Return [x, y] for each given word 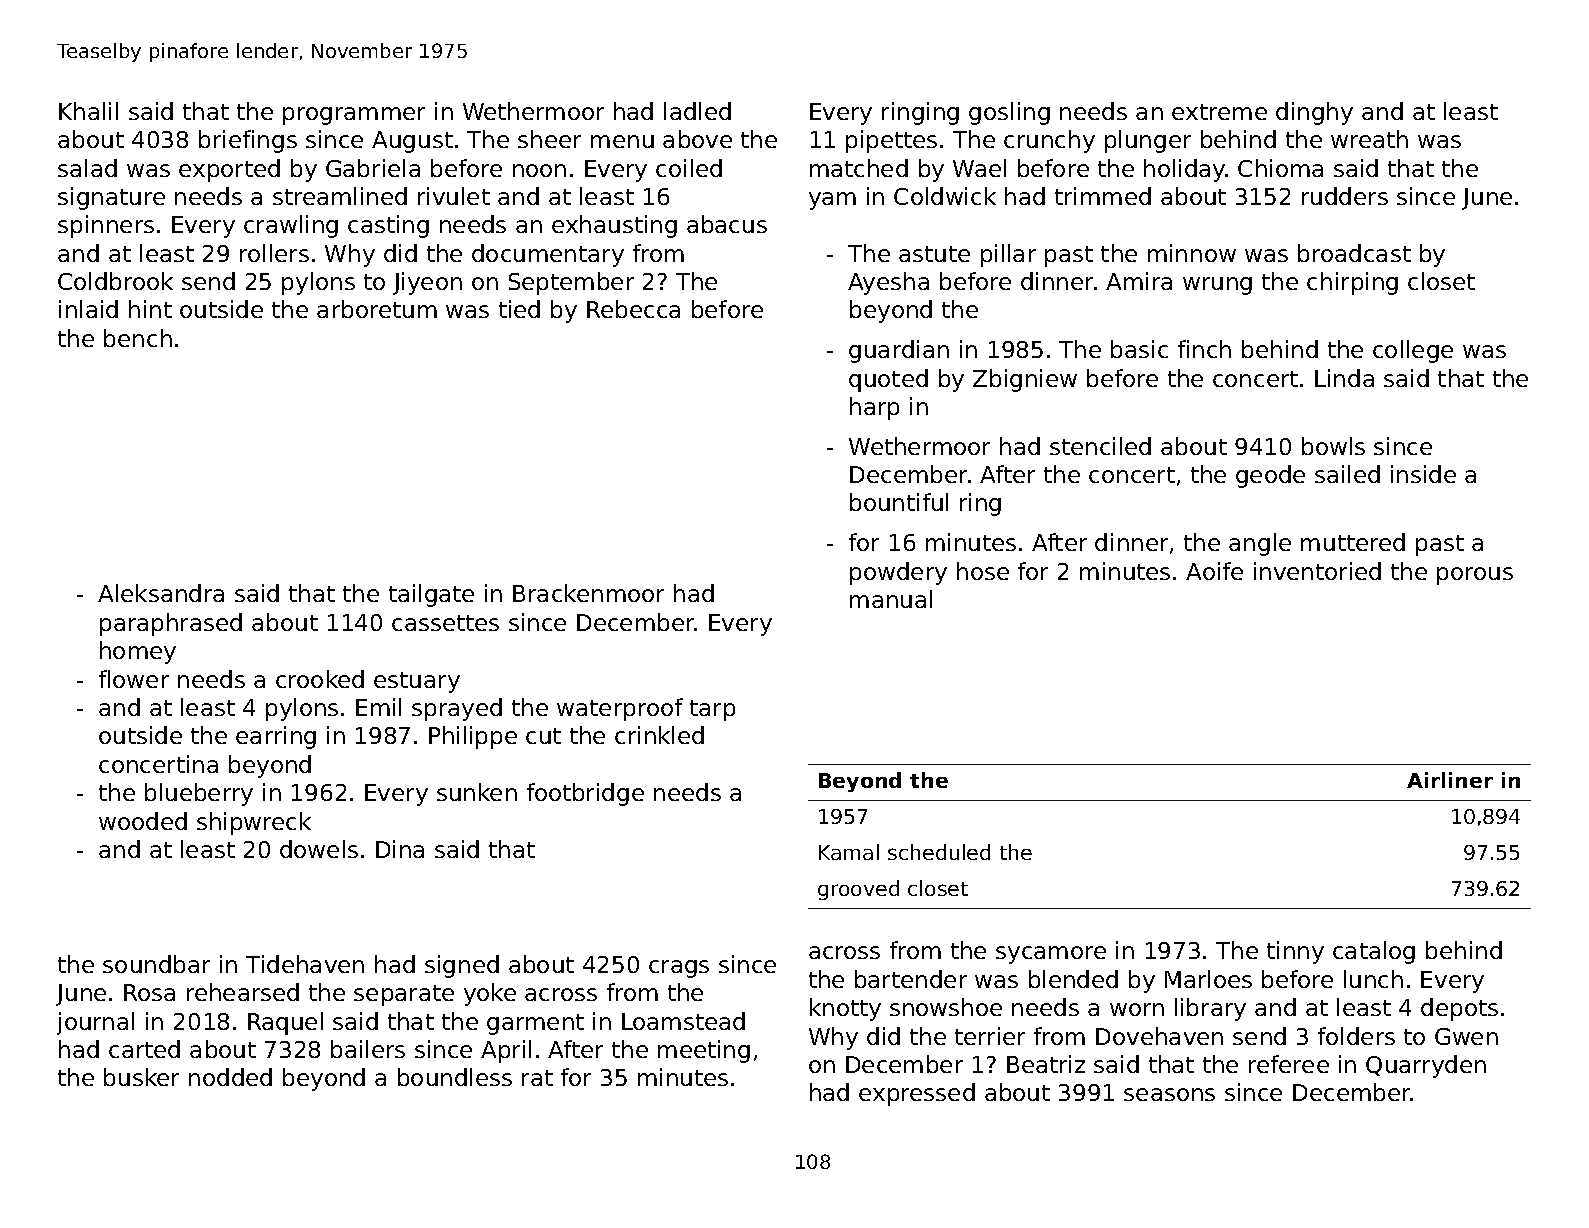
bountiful [899, 502]
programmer [354, 116]
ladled [697, 111]
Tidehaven [305, 964]
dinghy [1314, 113]
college [1413, 351]
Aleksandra [161, 593]
